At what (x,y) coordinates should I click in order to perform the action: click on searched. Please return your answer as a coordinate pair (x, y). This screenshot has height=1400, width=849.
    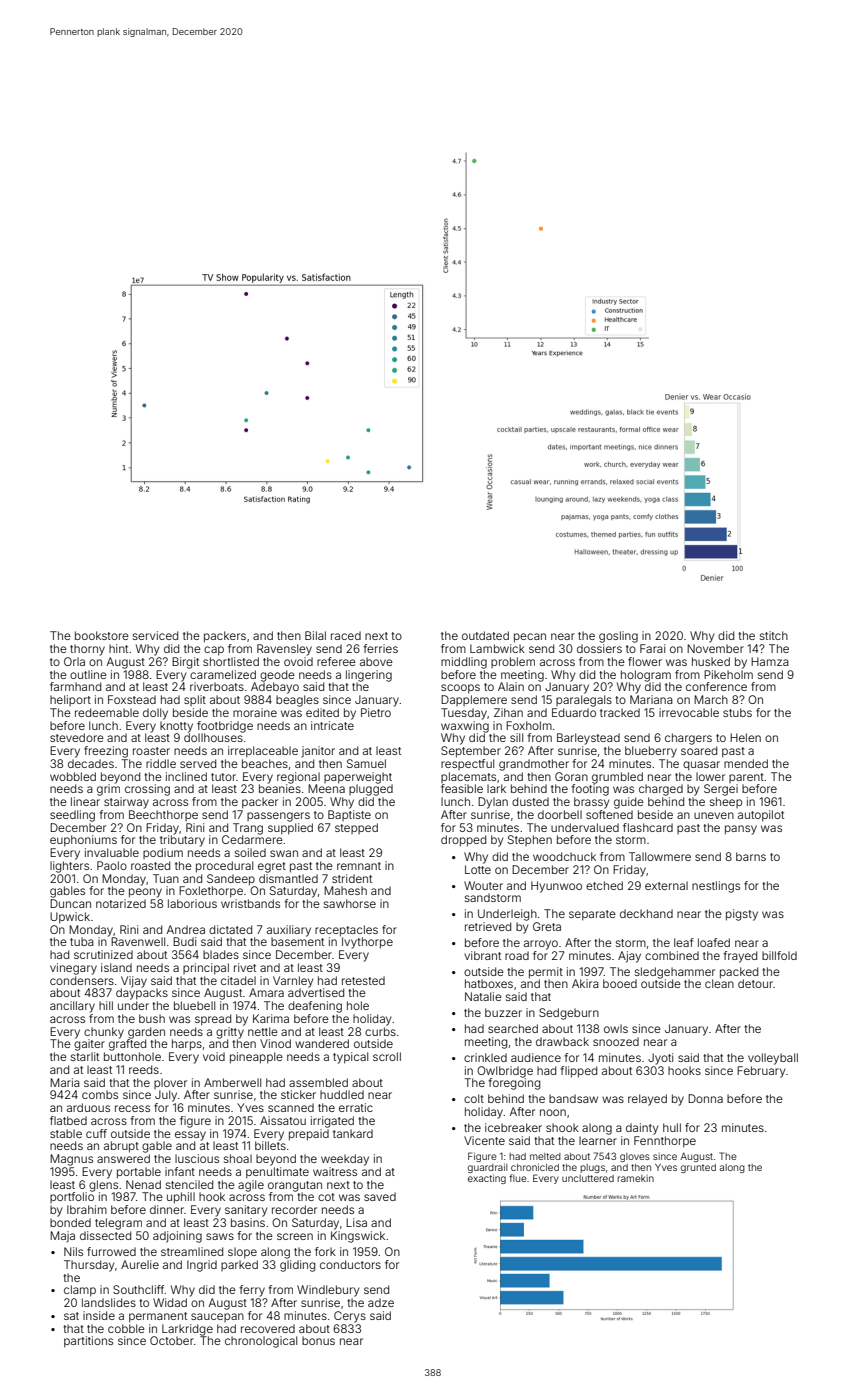
    Looking at the image, I should click on (513, 1028).
